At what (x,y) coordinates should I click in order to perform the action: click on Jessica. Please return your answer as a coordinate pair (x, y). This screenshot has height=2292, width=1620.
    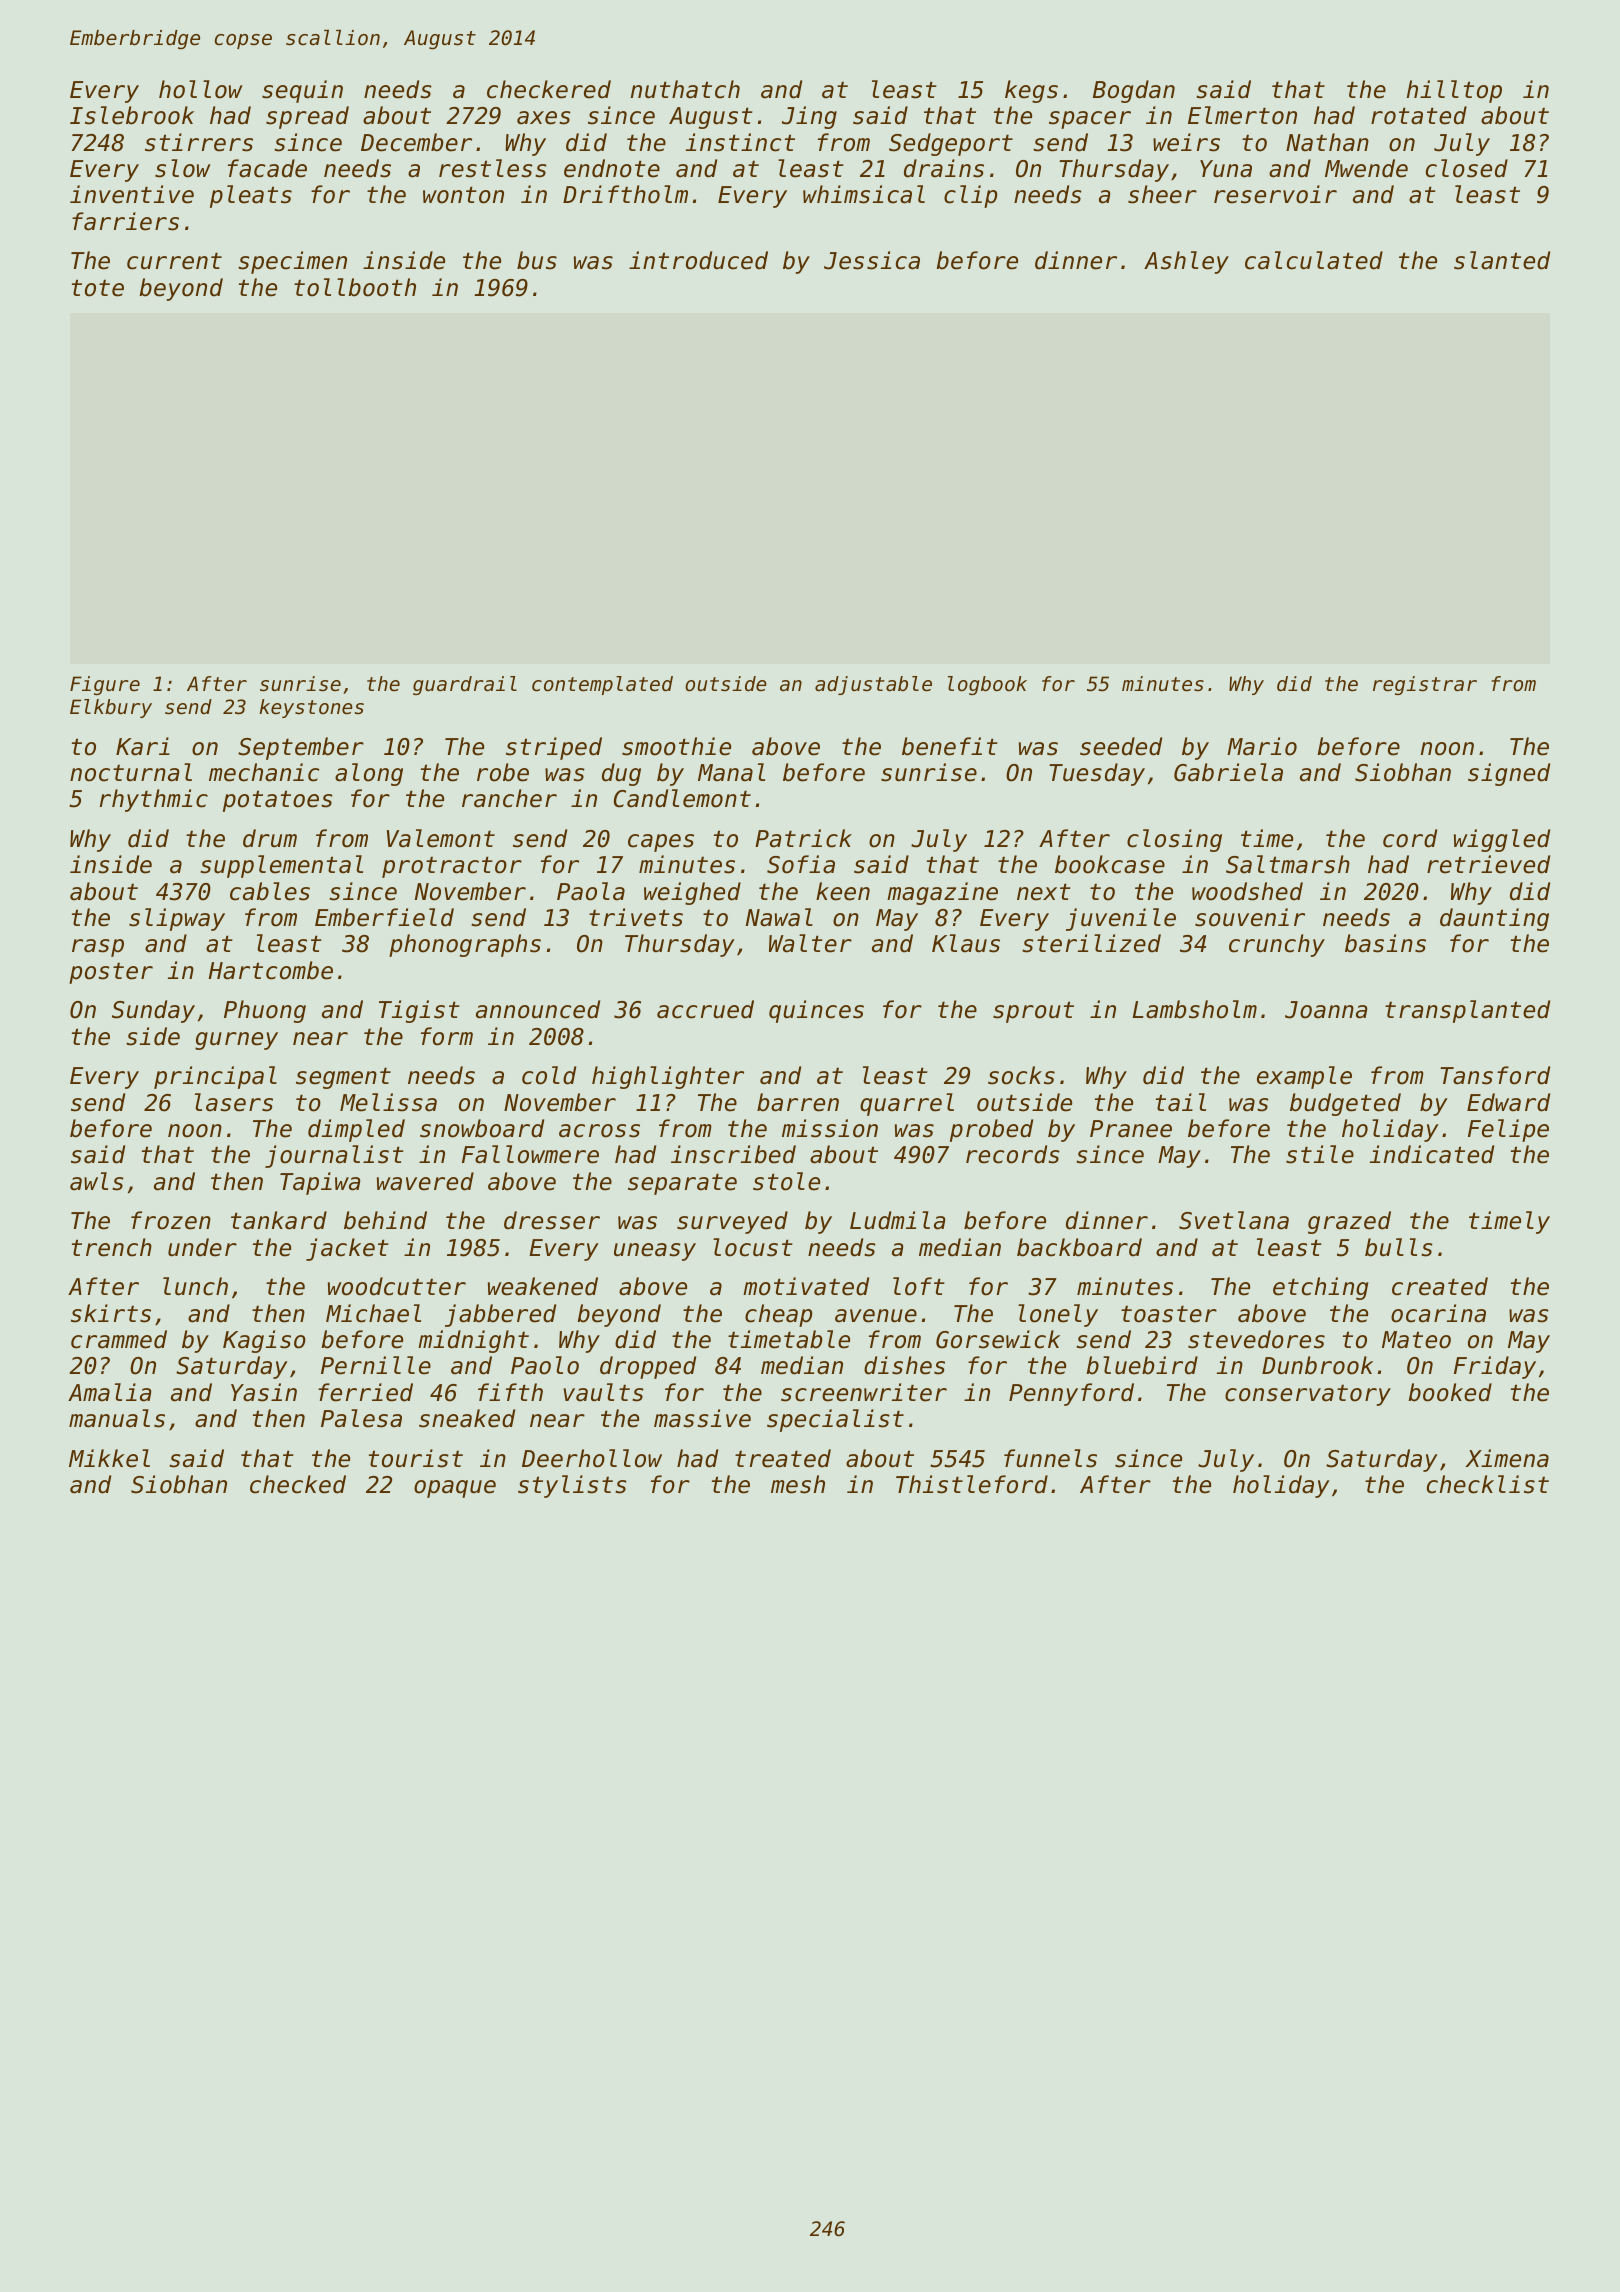
    Looking at the image, I should click on (872, 260).
